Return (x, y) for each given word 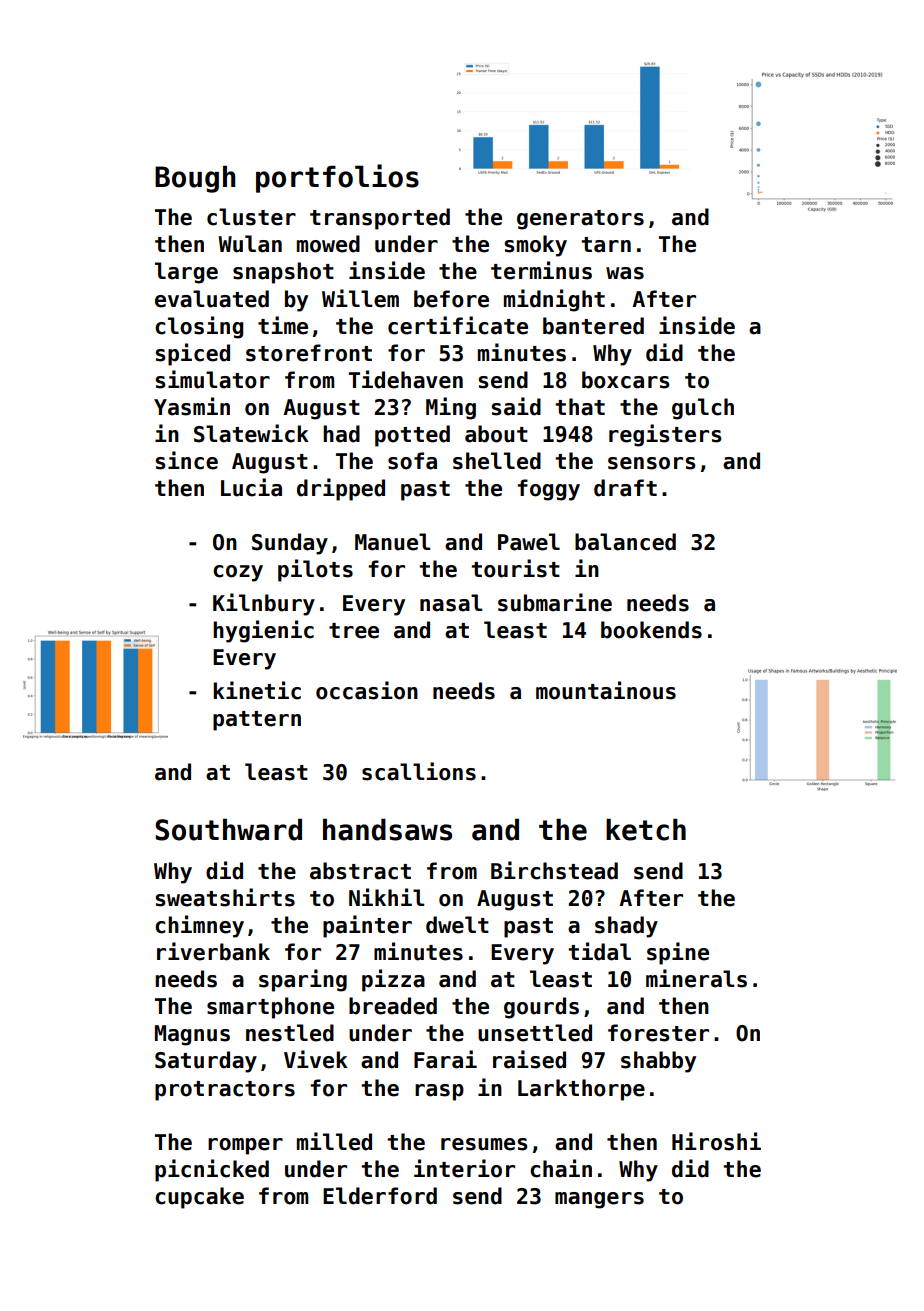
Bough (195, 179)
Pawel (529, 542)
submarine (555, 602)
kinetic (257, 690)
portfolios (337, 178)
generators (580, 220)
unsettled (535, 1033)
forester (658, 1033)
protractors (225, 1091)
